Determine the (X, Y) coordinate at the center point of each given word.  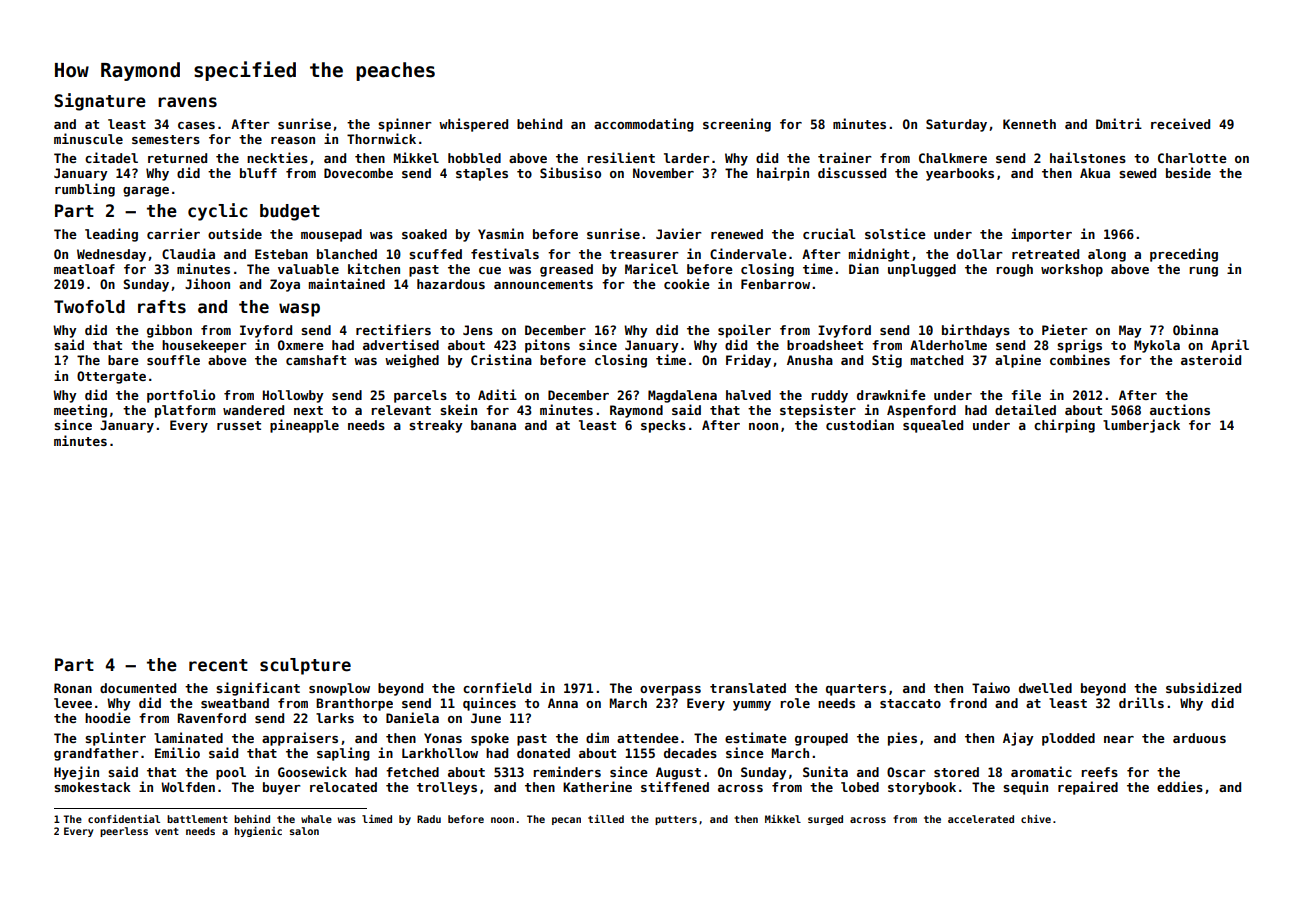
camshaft (316, 360)
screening (737, 125)
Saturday (956, 125)
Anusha (810, 360)
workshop (1072, 270)
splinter (115, 739)
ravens (187, 102)
